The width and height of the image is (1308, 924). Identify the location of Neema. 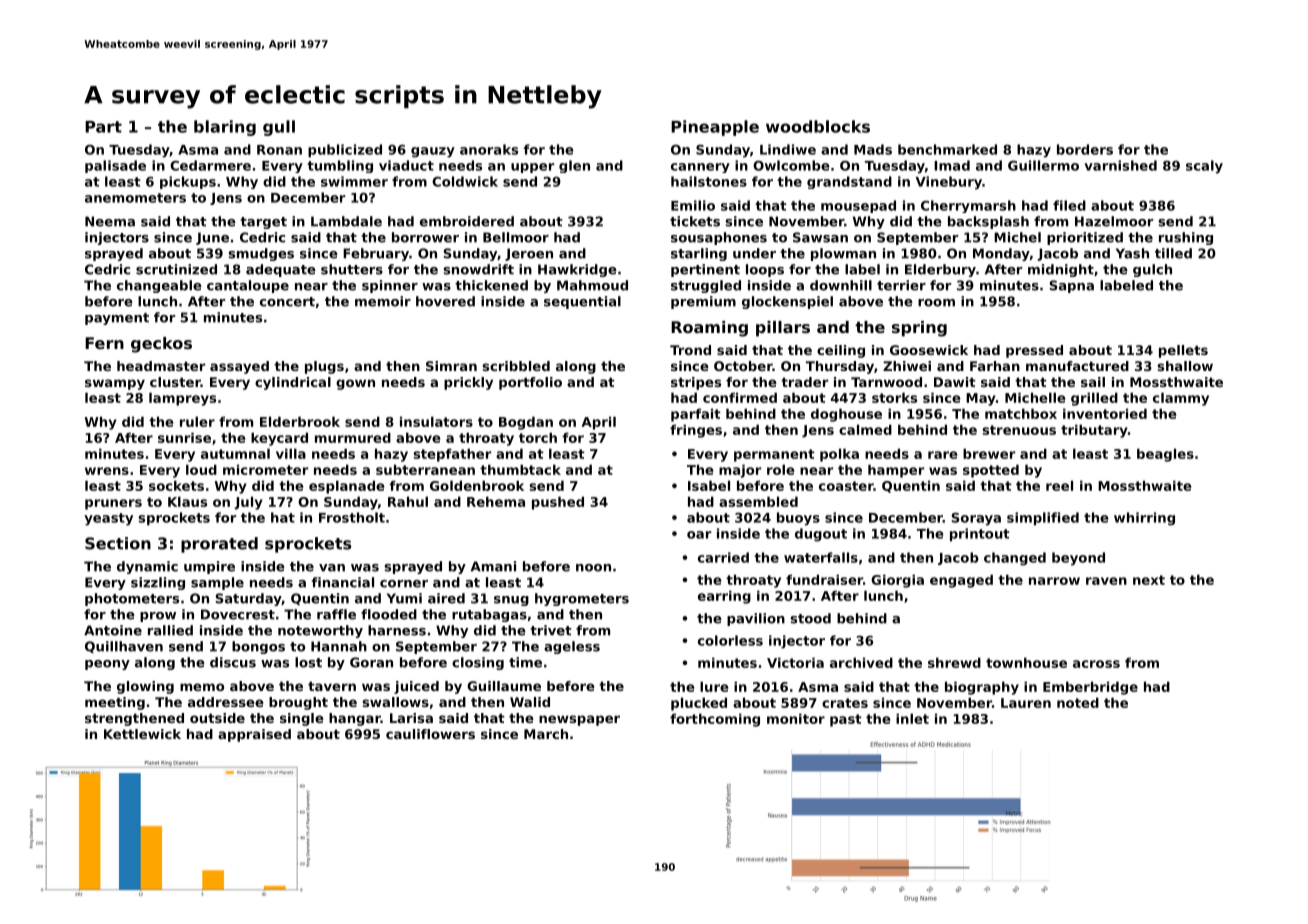
(110, 221).
